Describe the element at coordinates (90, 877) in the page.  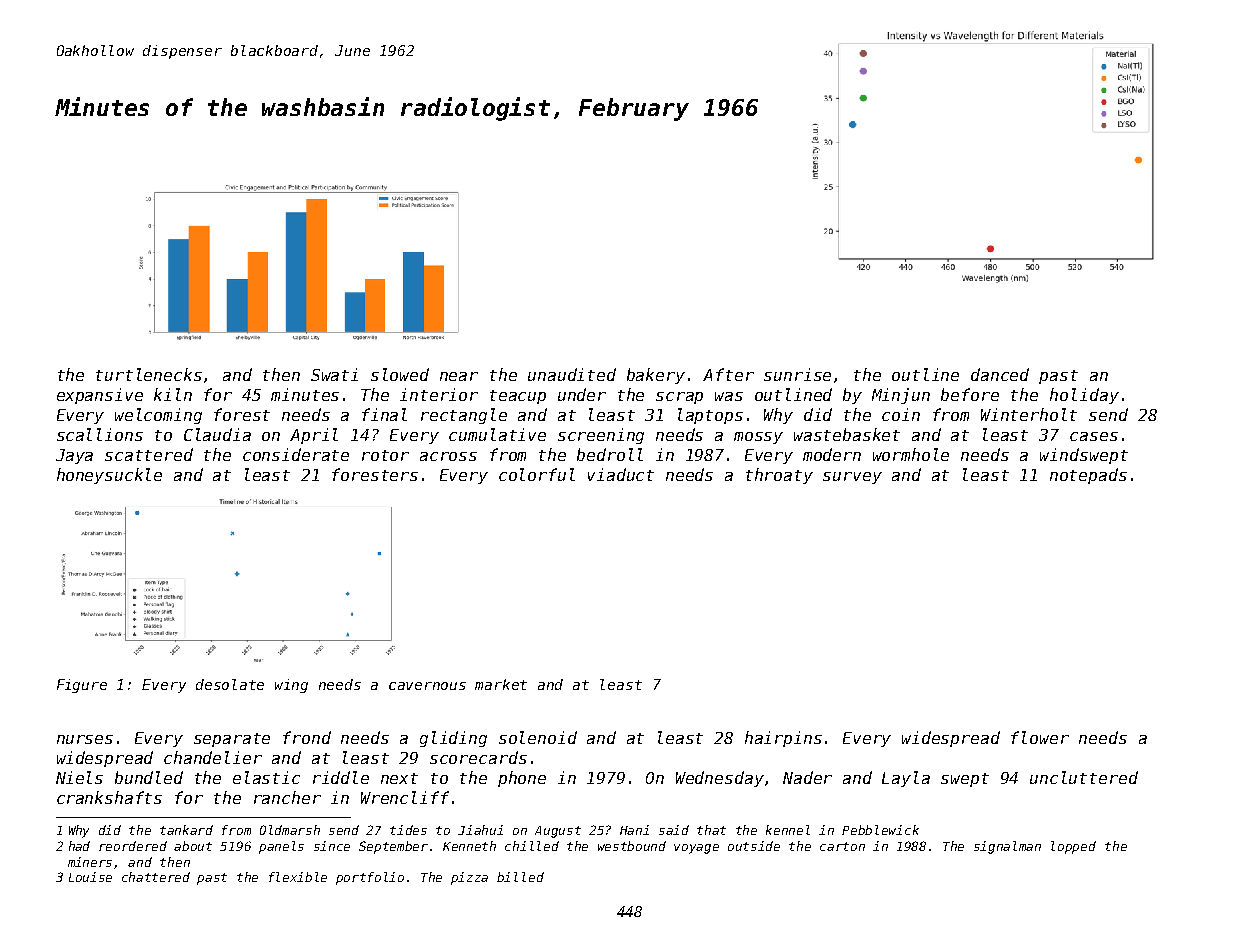
I see `Louise` at that location.
